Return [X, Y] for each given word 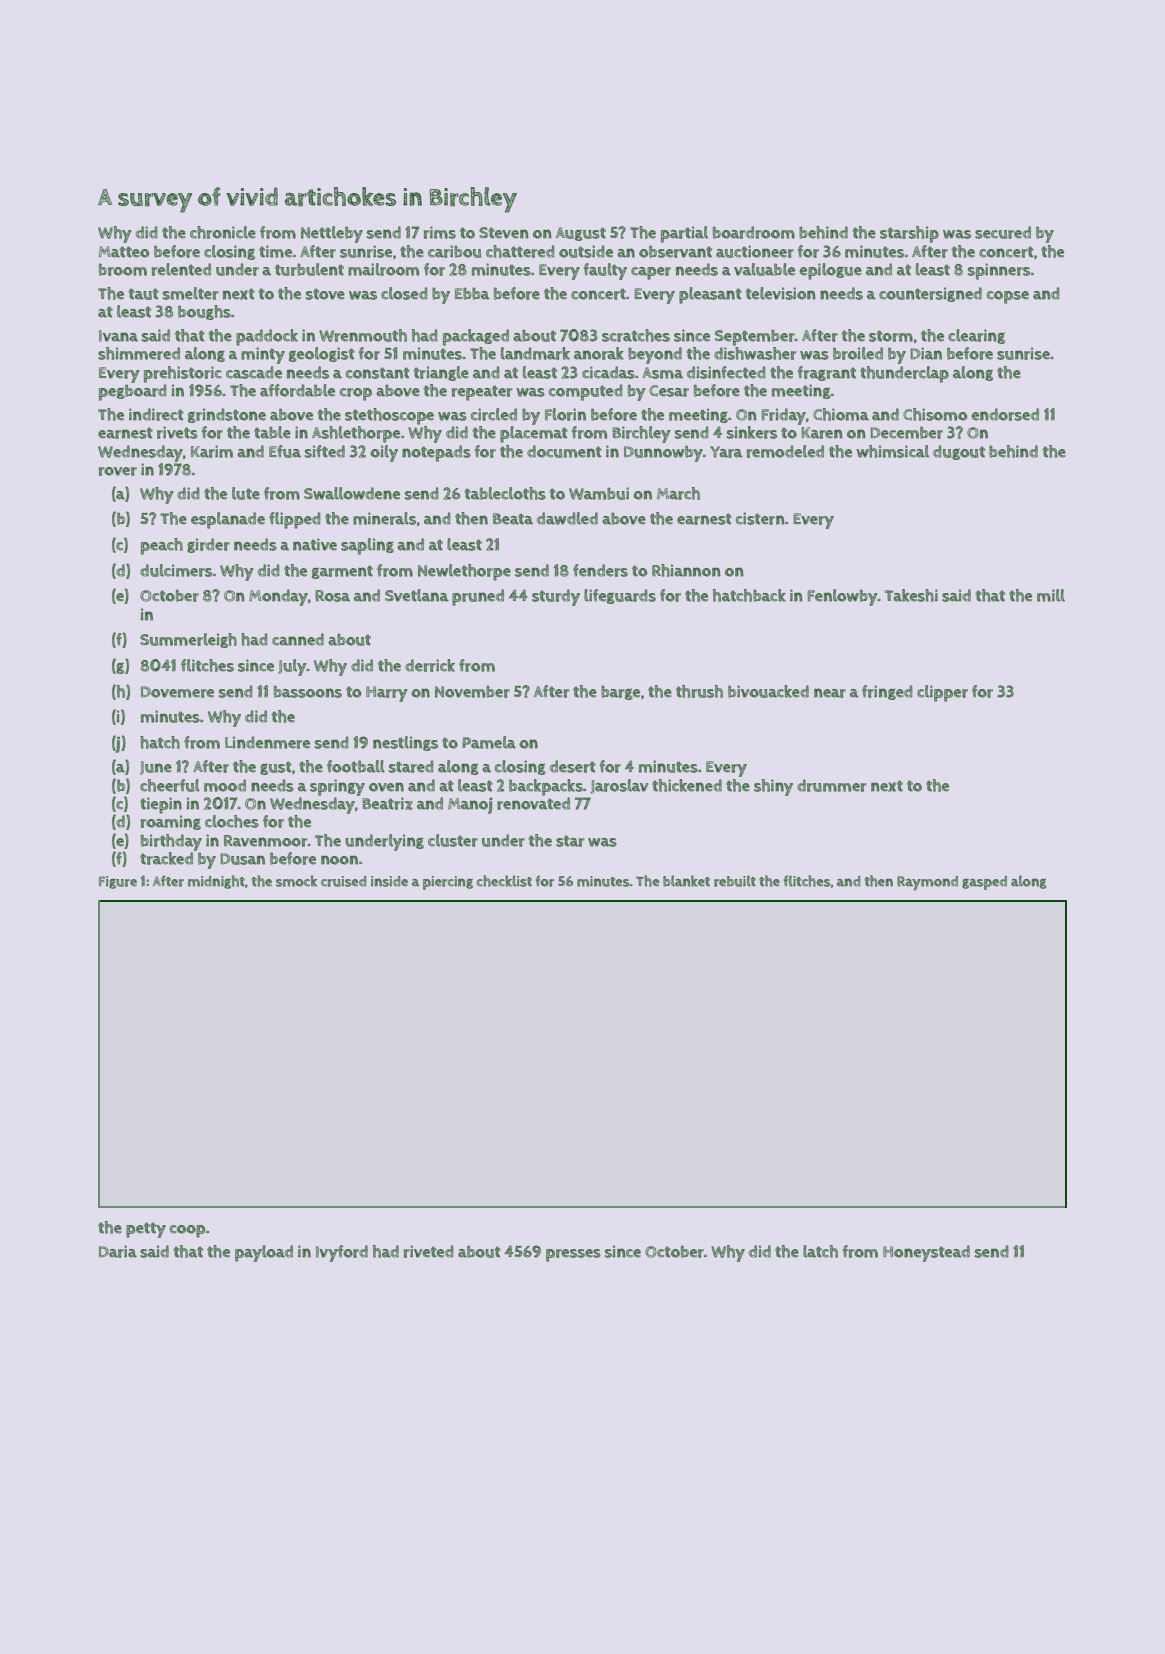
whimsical [893, 451]
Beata [513, 519]
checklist [504, 881]
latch [820, 1251]
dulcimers [176, 570]
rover [118, 471]
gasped [984, 883]
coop [187, 1231]
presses [573, 1255]
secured [1003, 232]
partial [684, 234]
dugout [959, 452]
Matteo [123, 252]
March [678, 493]
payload [264, 1253]
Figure [118, 882]
